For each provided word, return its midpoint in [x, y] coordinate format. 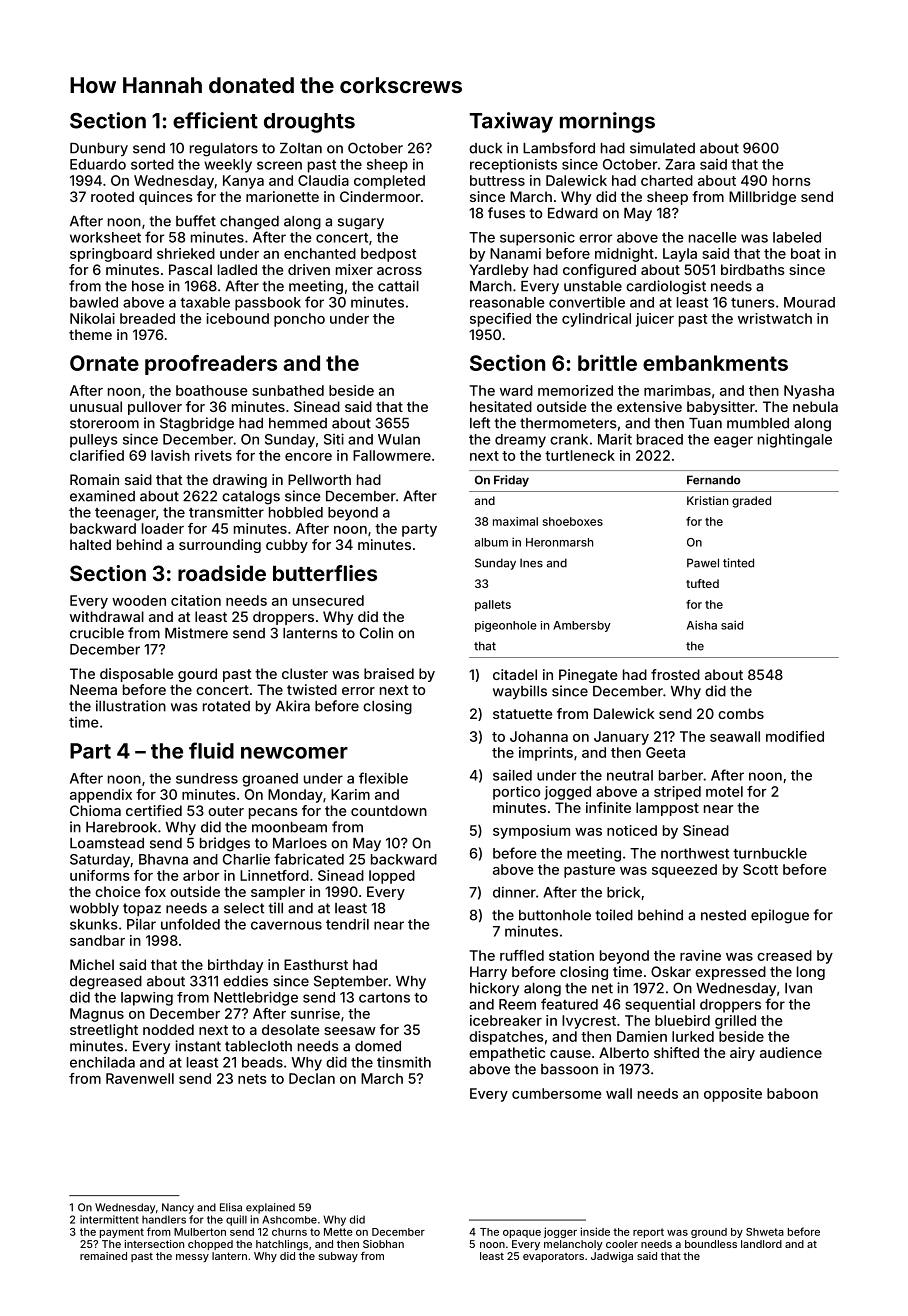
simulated [662, 148]
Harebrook [121, 827]
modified [795, 736]
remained [103, 1256]
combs [741, 713]
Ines [531, 563]
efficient [215, 120]
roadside [222, 573]
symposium [531, 832]
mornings [607, 122]
